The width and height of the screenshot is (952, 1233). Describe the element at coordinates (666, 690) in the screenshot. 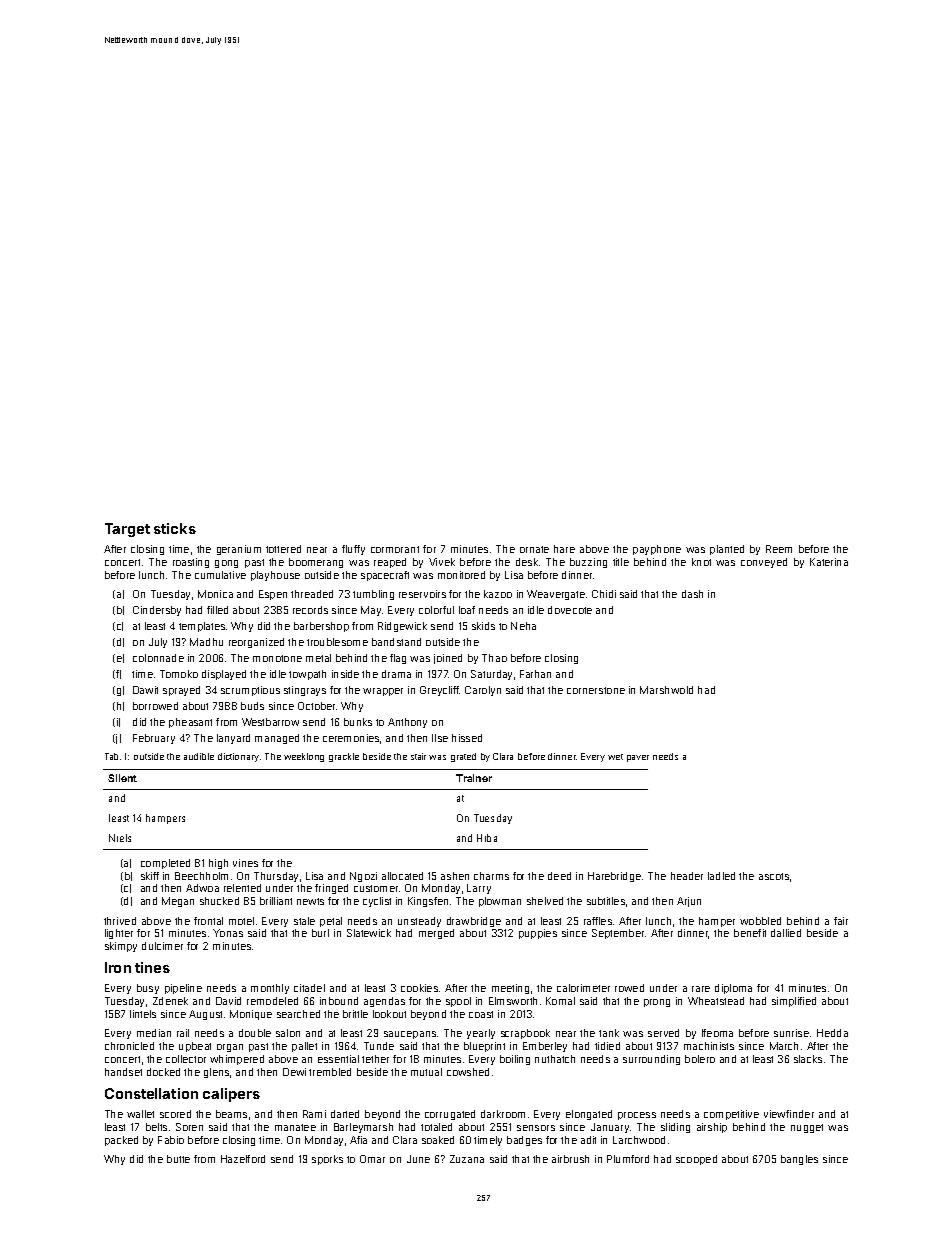

I see `Marshwold` at that location.
